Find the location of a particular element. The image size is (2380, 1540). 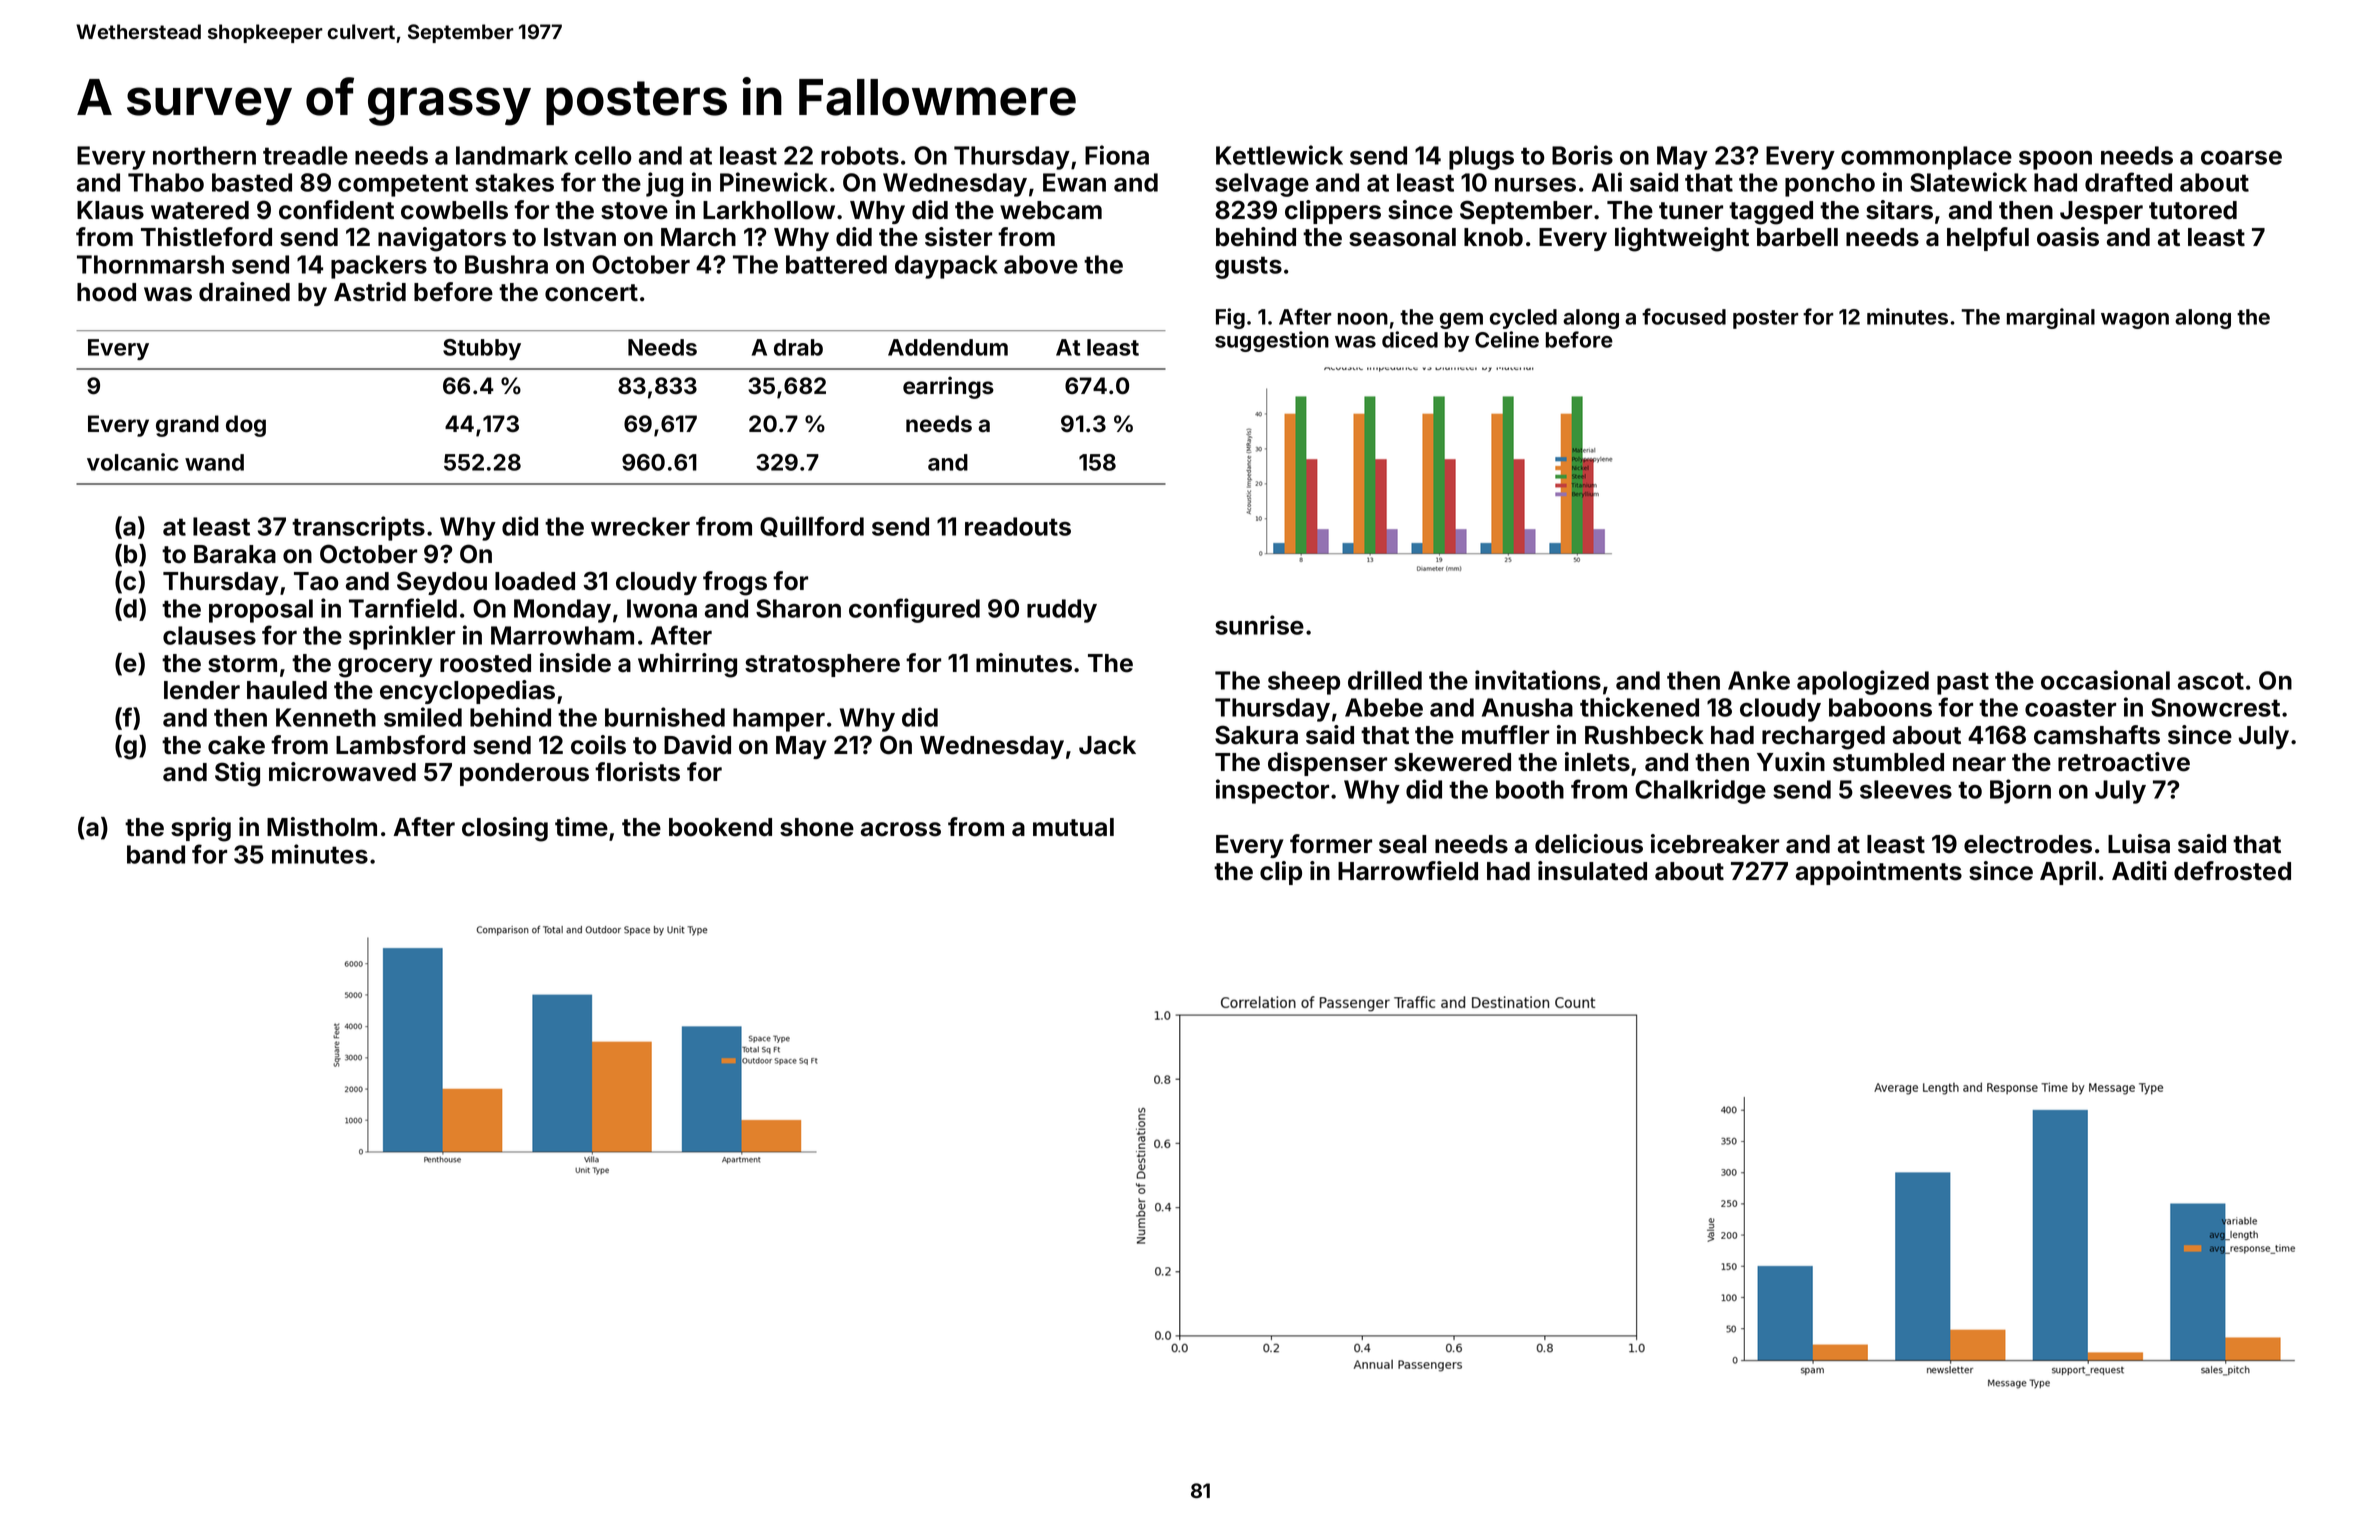

Harrowfield is located at coordinates (1408, 871).
